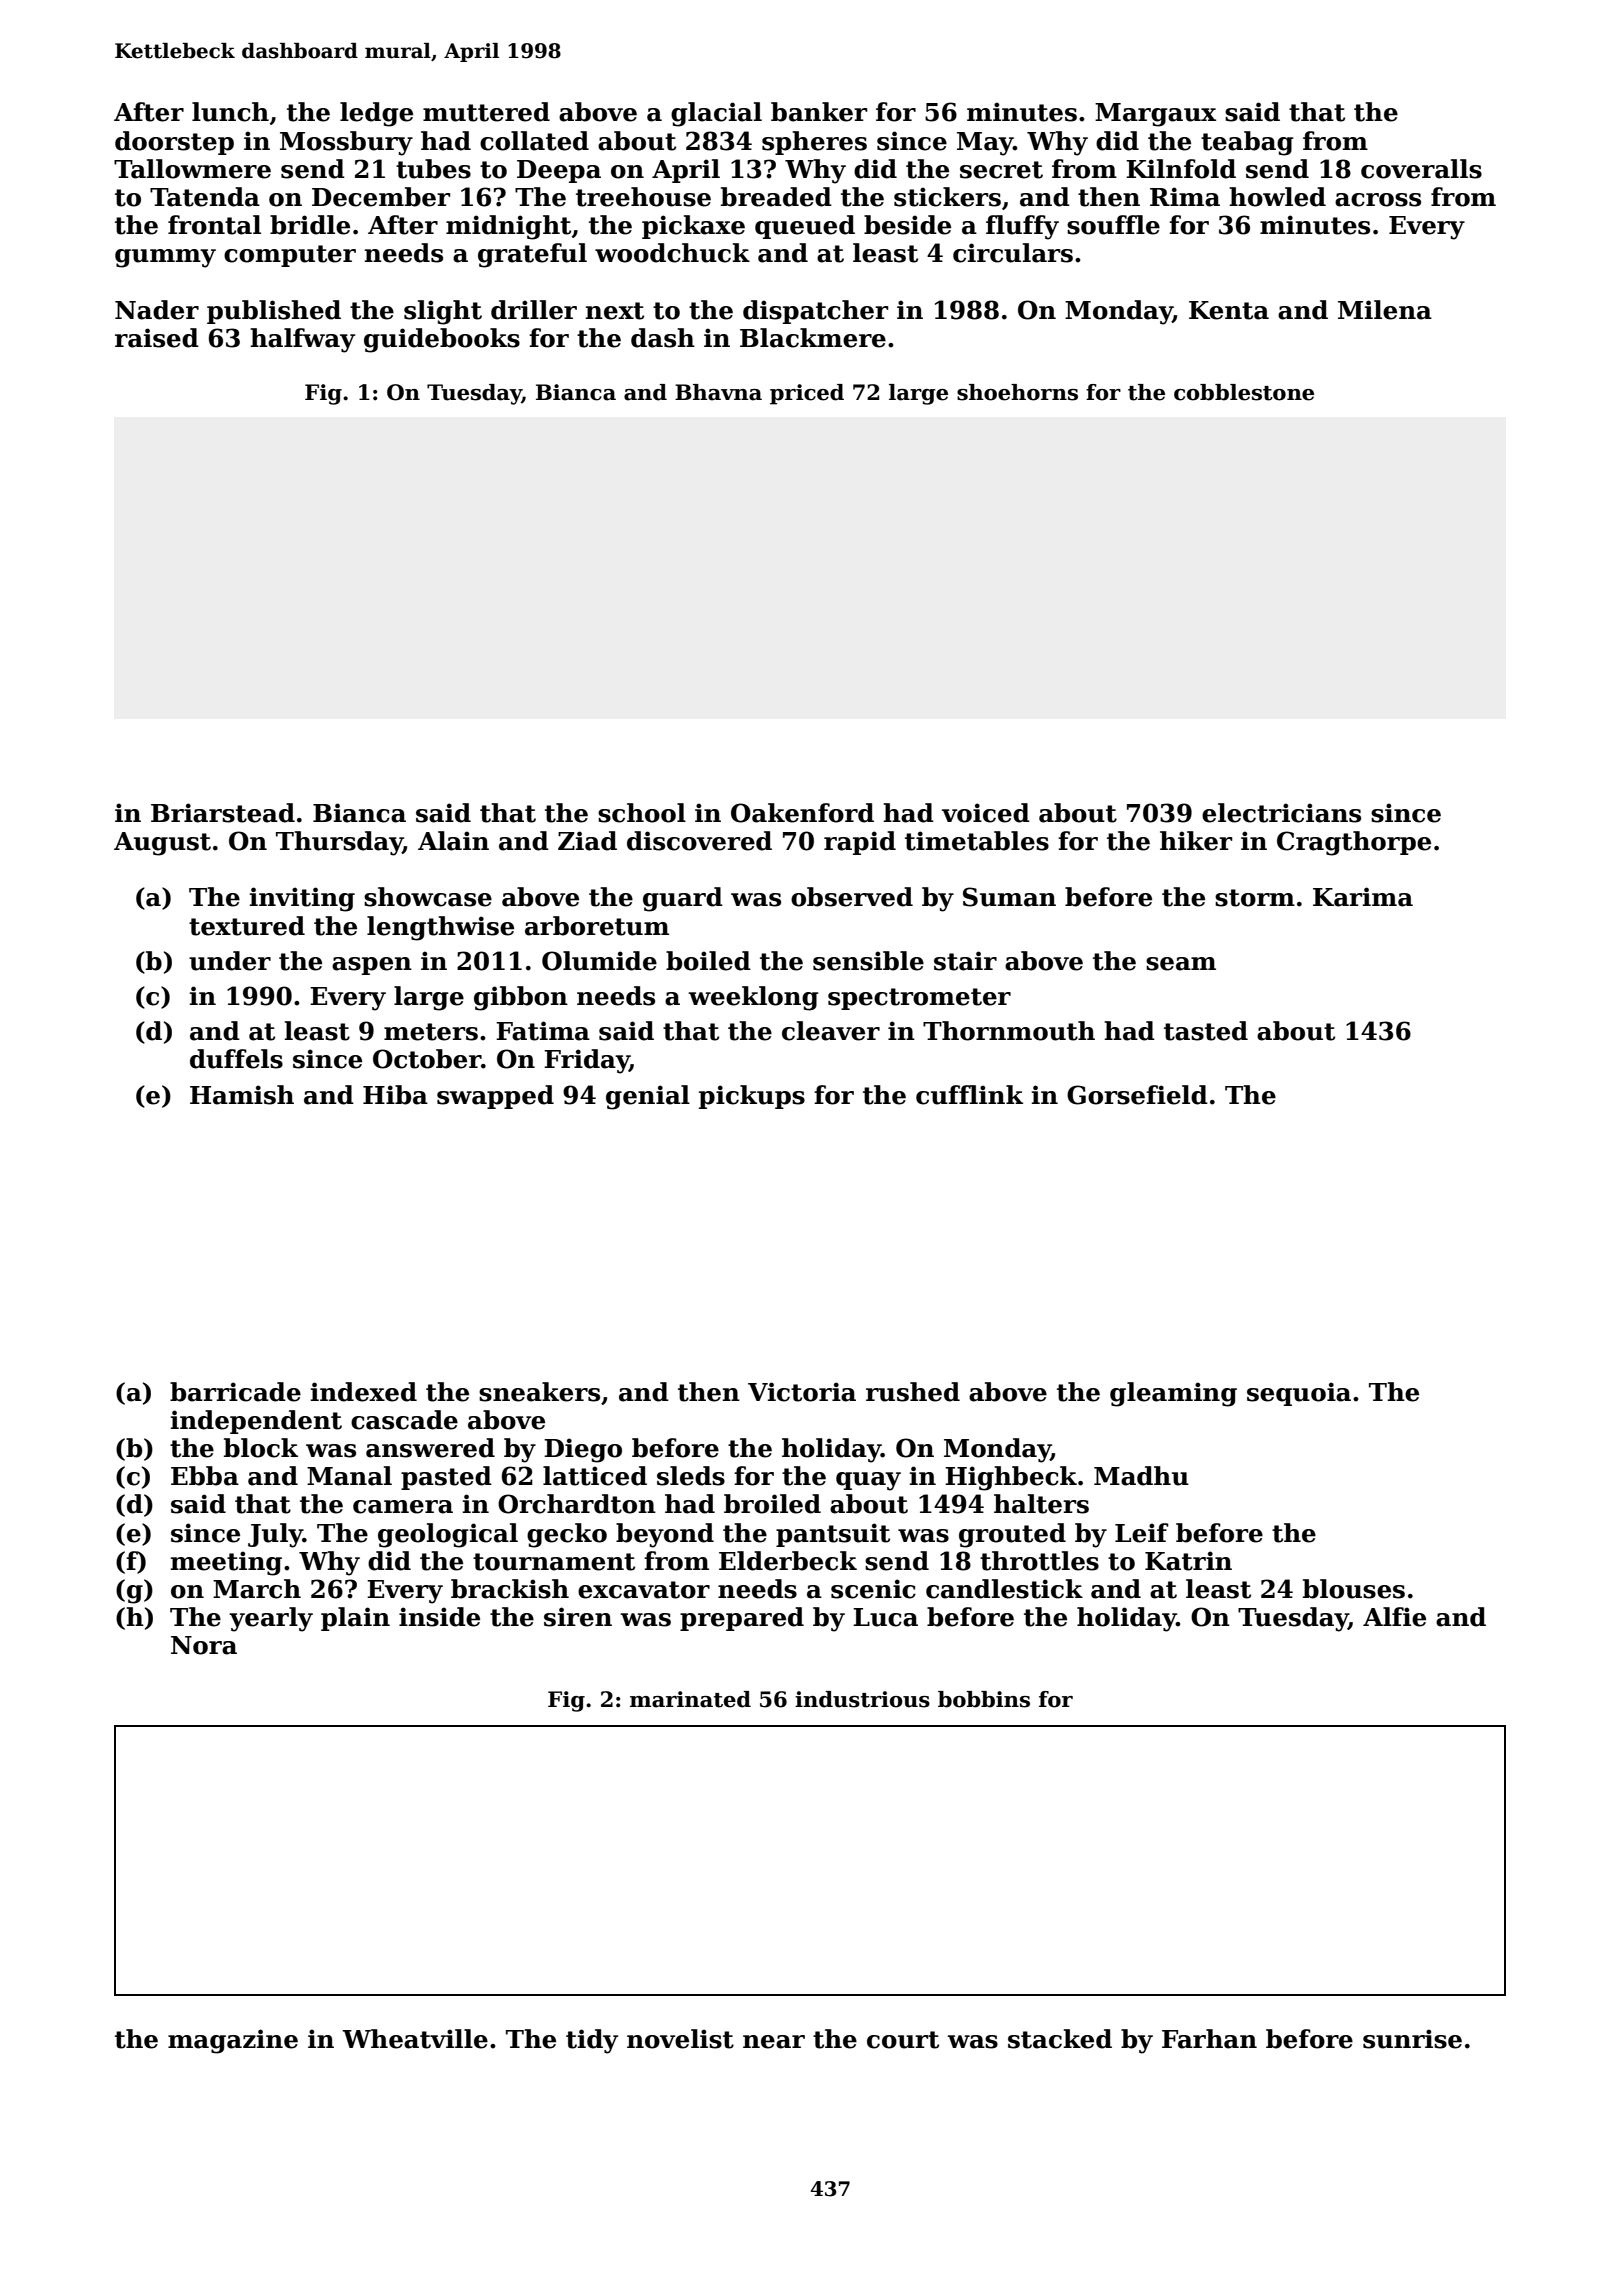  What do you see at coordinates (233, 2041) in the screenshot?
I see `magazine` at bounding box center [233, 2041].
